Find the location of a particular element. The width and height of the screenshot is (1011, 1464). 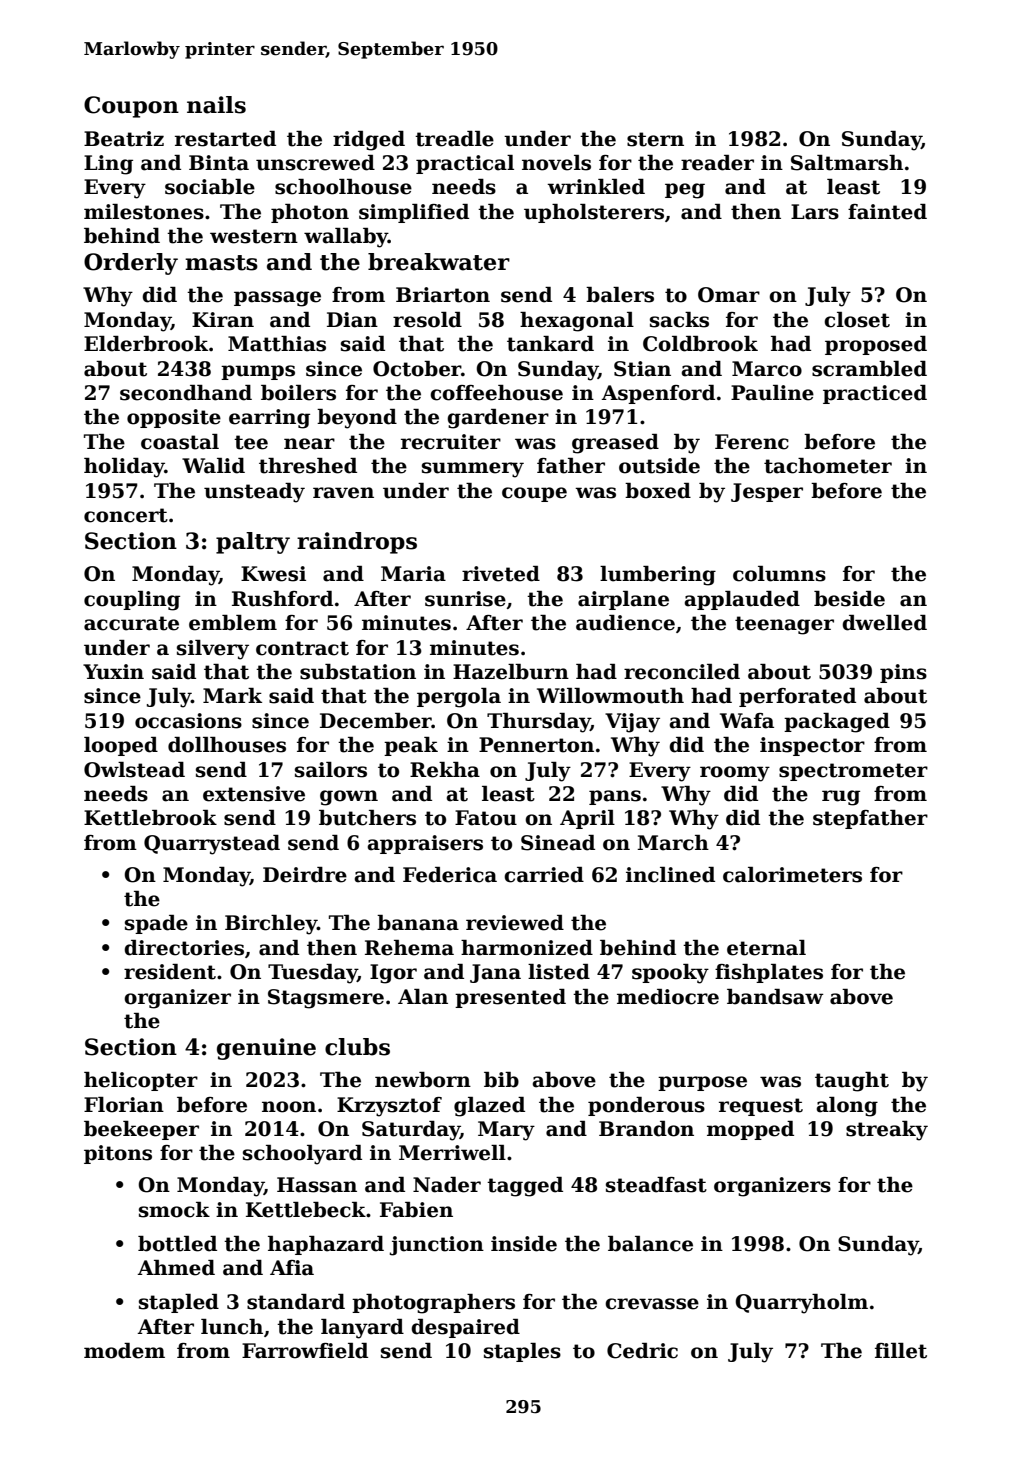

upholsterers is located at coordinates (594, 213).
